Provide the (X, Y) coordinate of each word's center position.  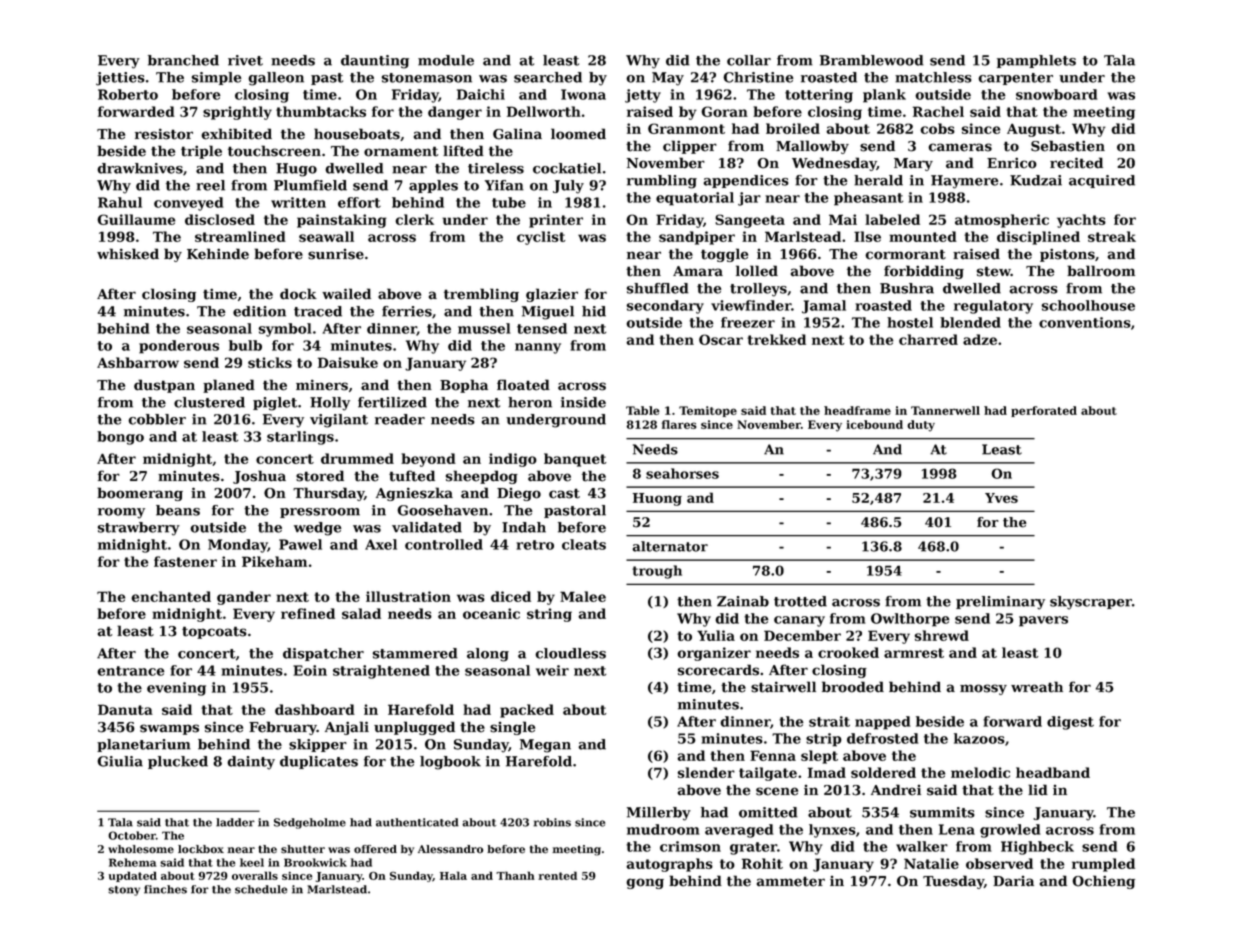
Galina (517, 134)
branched (183, 60)
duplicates (319, 762)
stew (994, 271)
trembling (481, 295)
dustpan (164, 386)
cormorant (905, 254)
